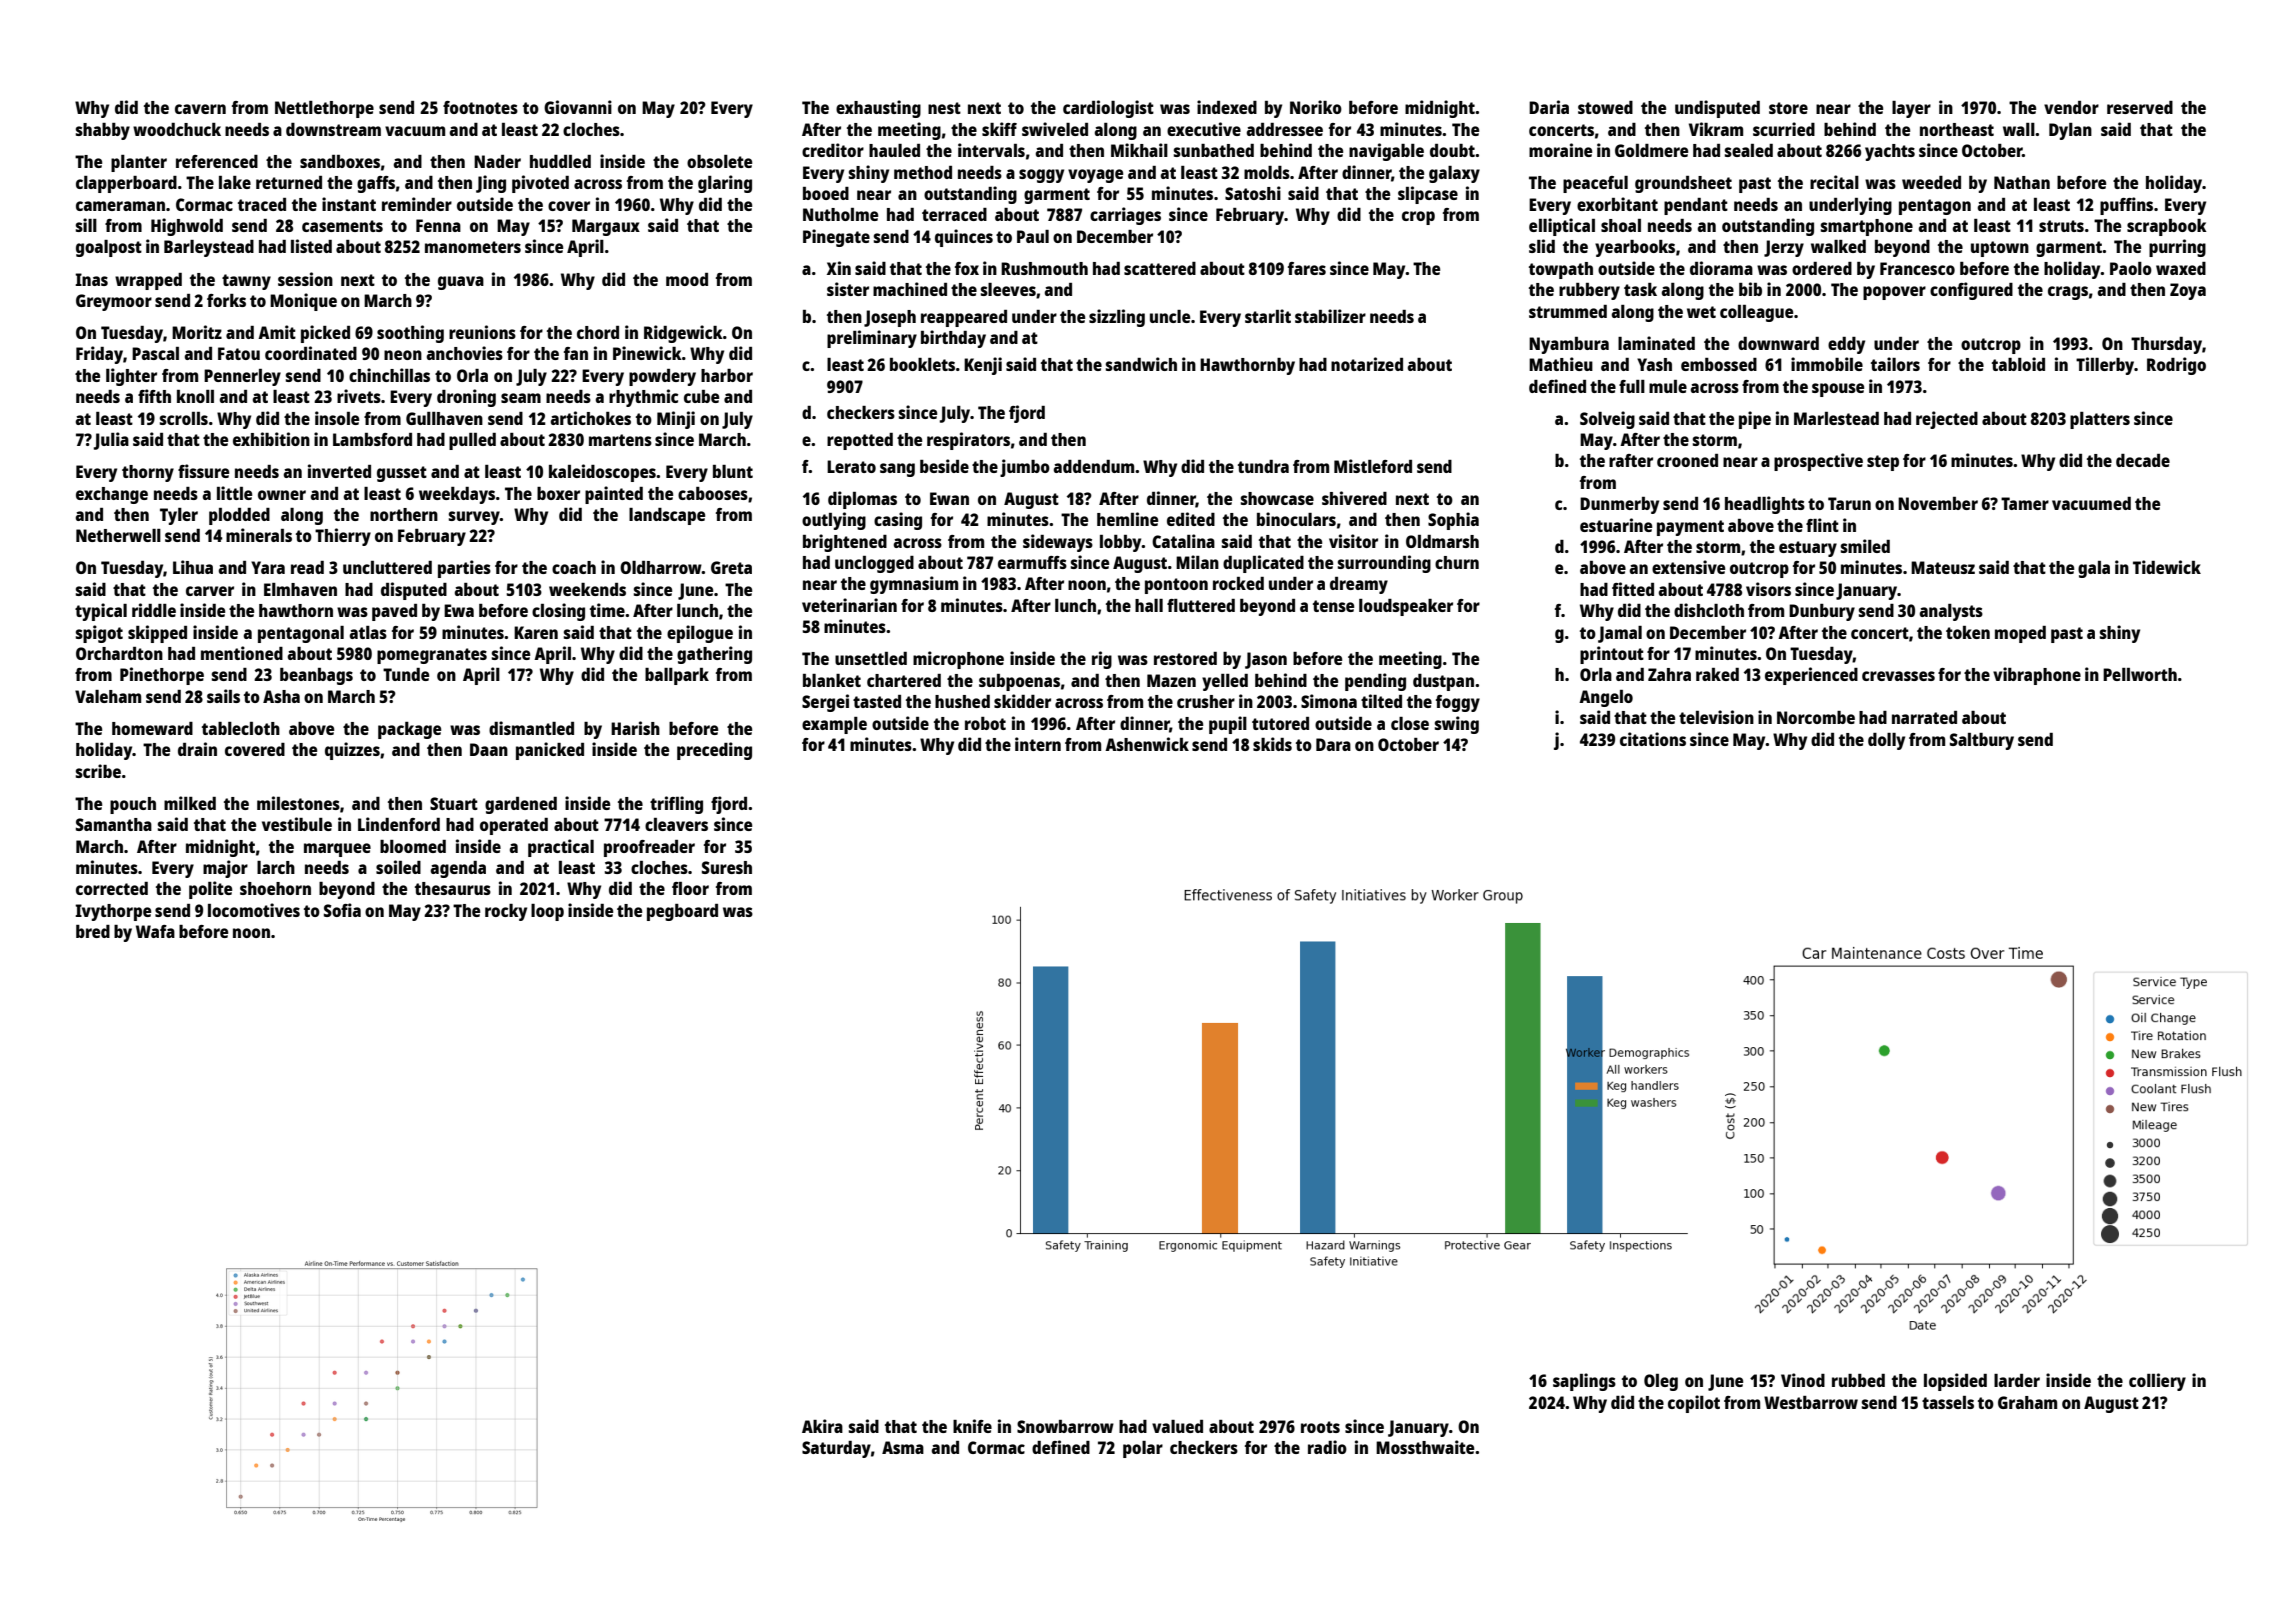 The height and width of the screenshot is (1614, 2282). Describe the element at coordinates (506, 912) in the screenshot. I see `rocky` at that location.
